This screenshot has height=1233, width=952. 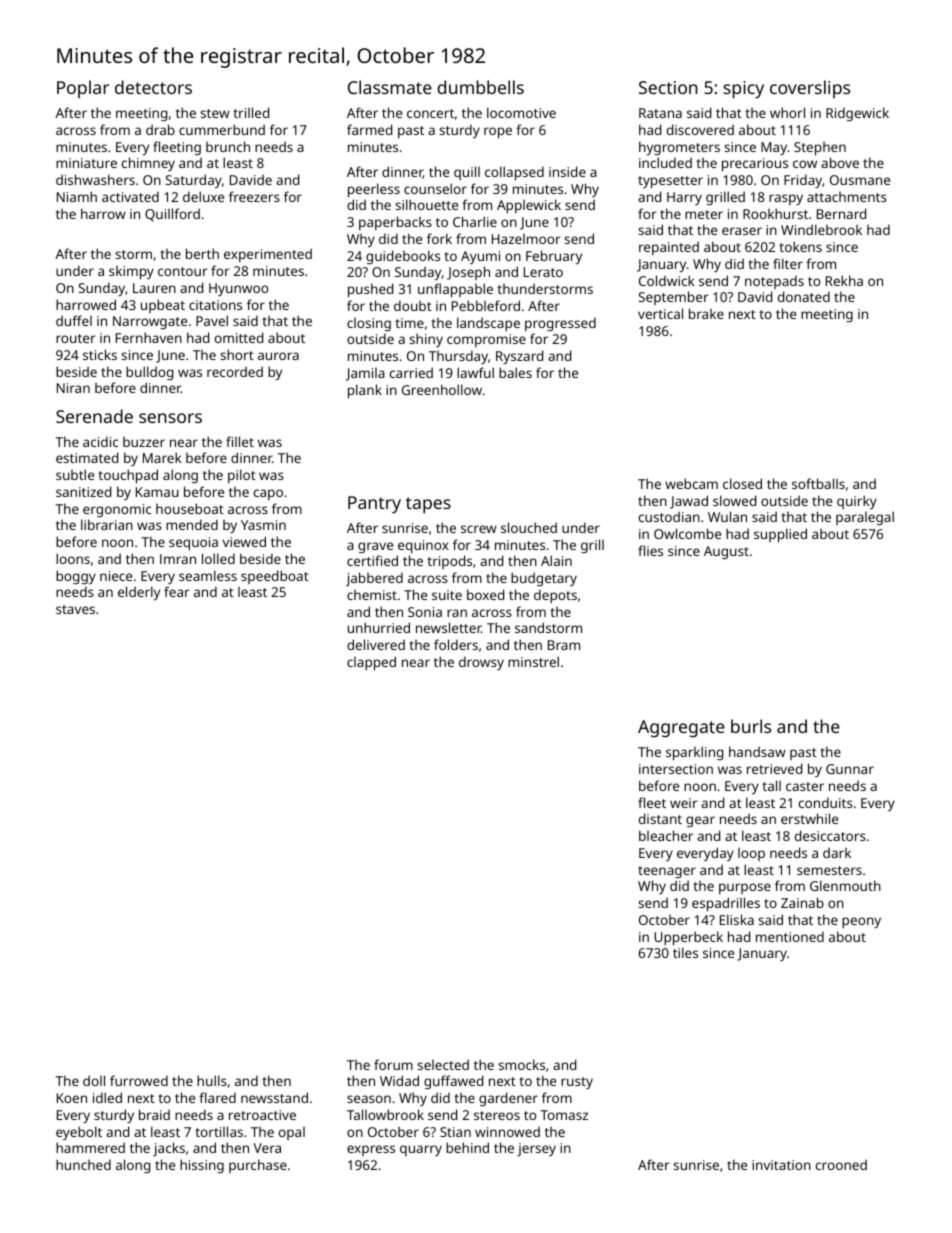 What do you see at coordinates (805, 786) in the screenshot?
I see `caster` at bounding box center [805, 786].
